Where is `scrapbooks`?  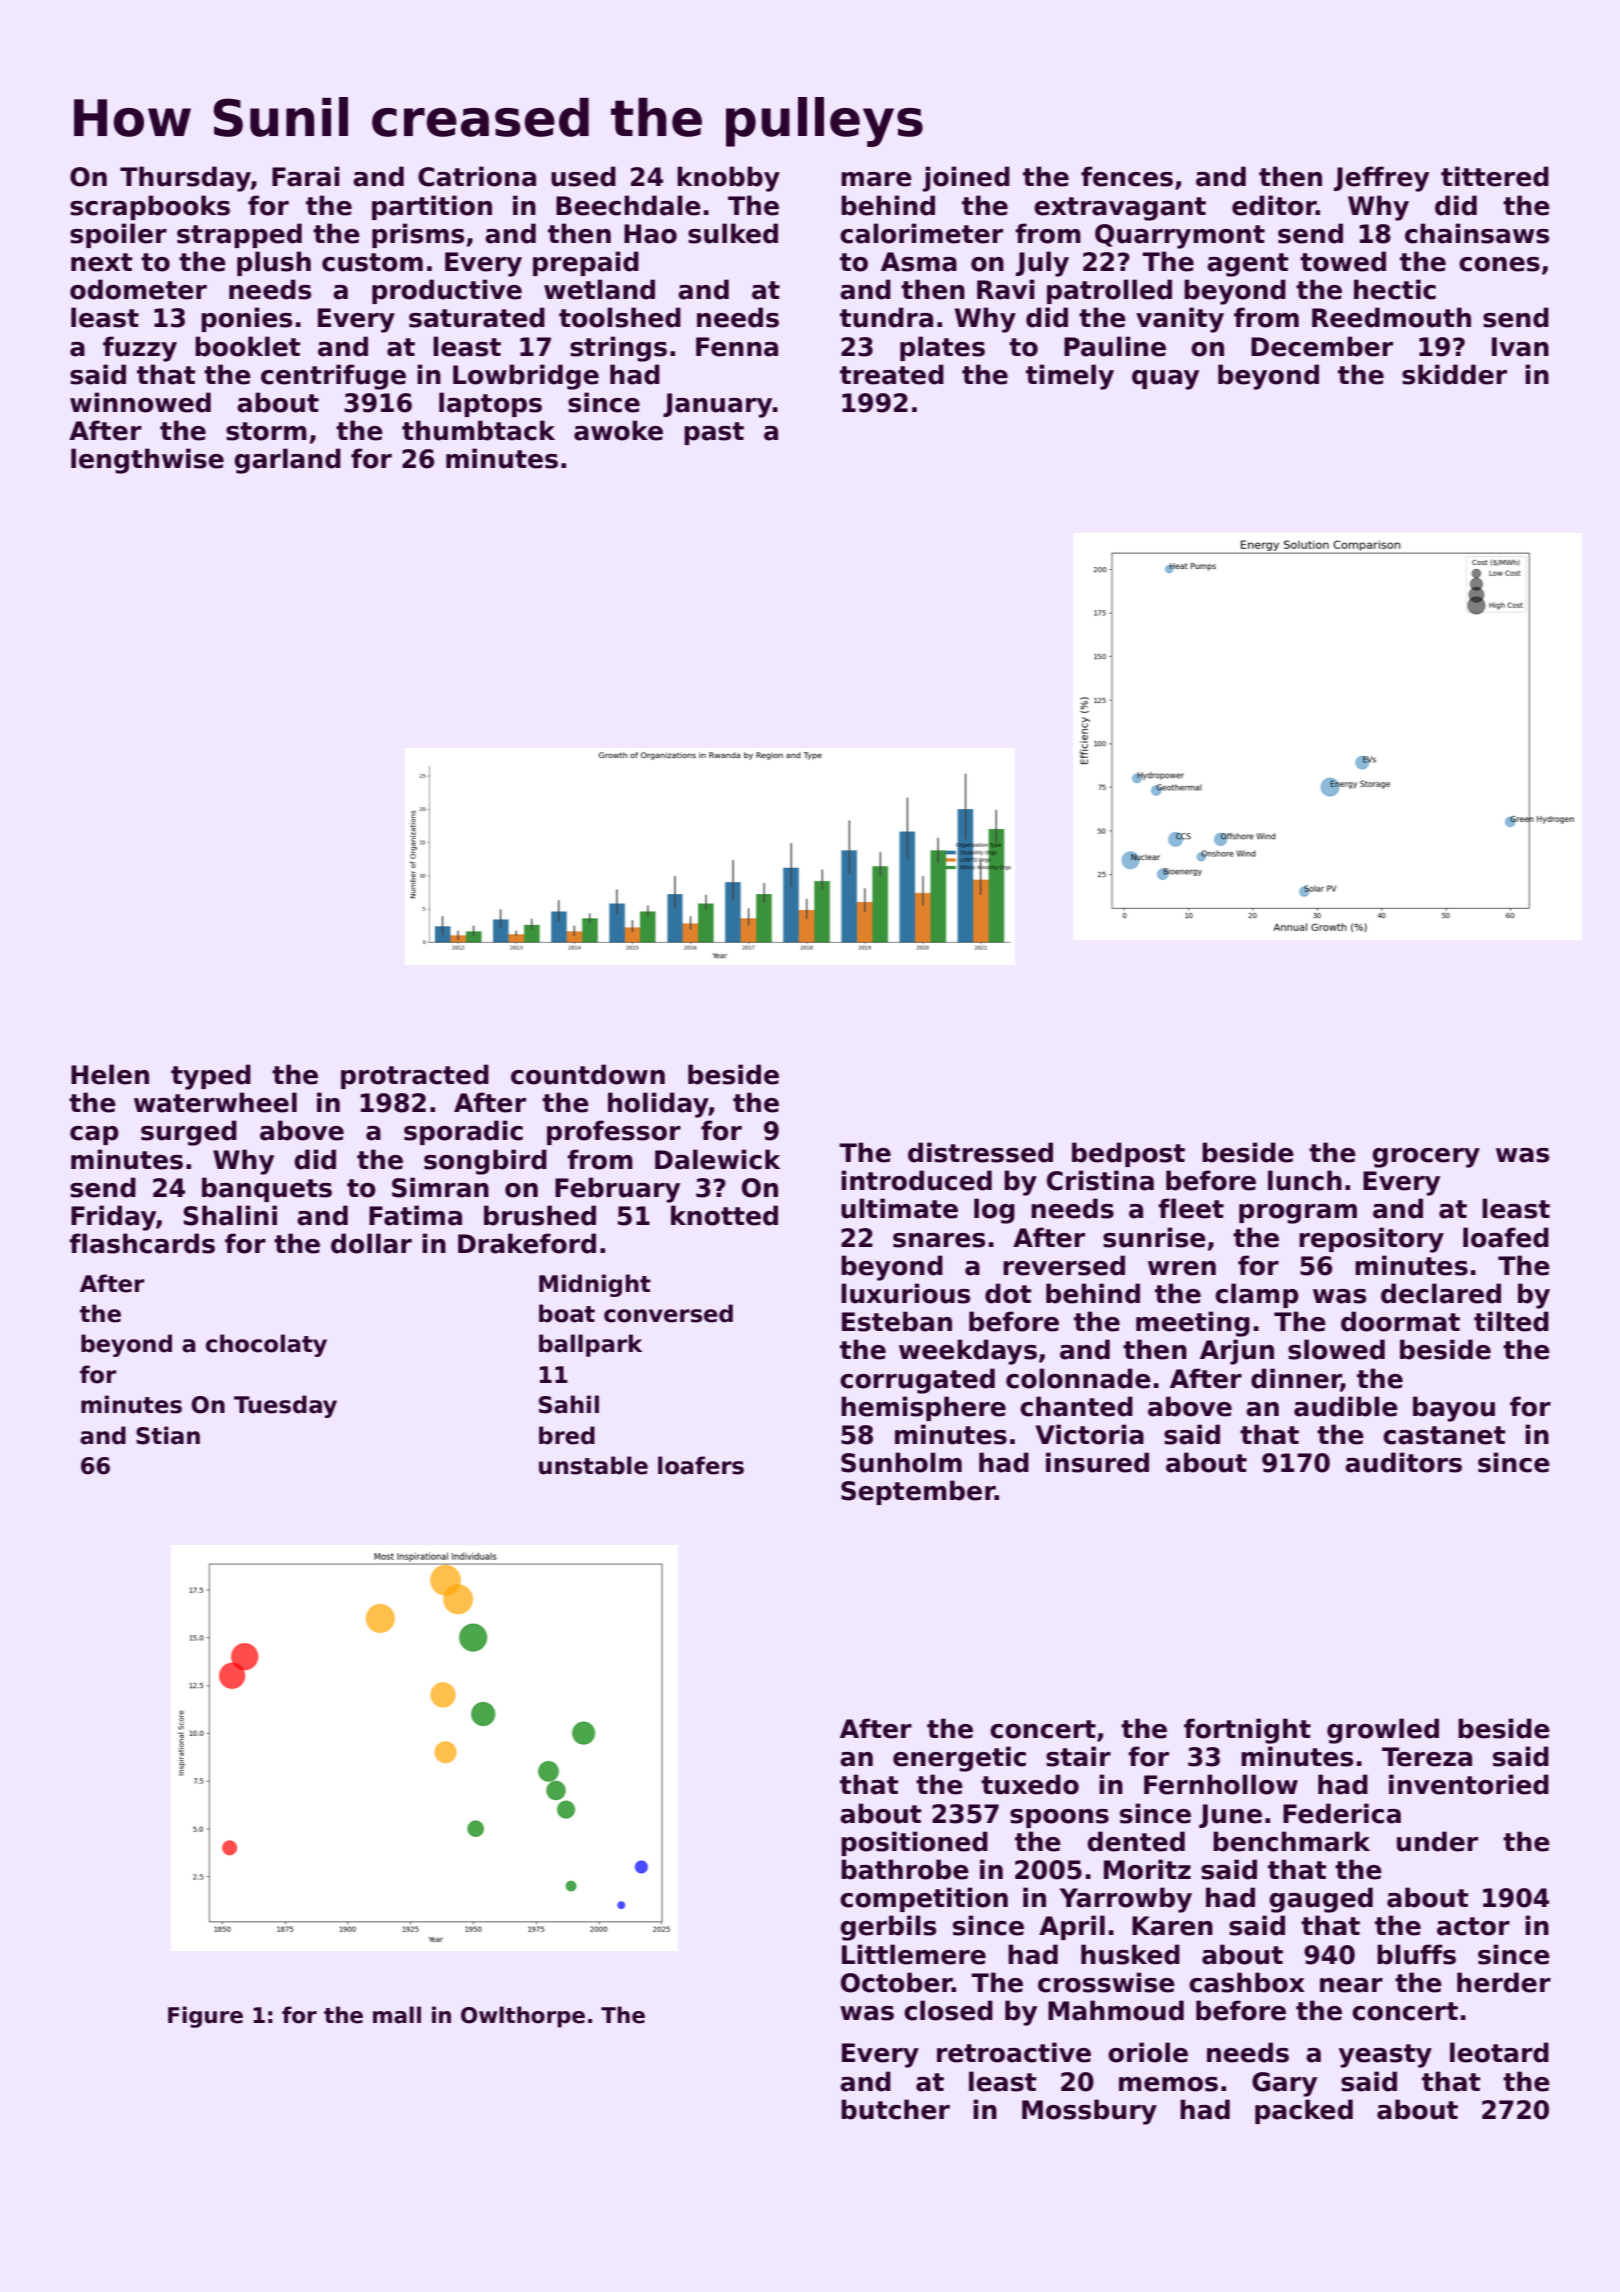
scrapbooks is located at coordinates (150, 207).
